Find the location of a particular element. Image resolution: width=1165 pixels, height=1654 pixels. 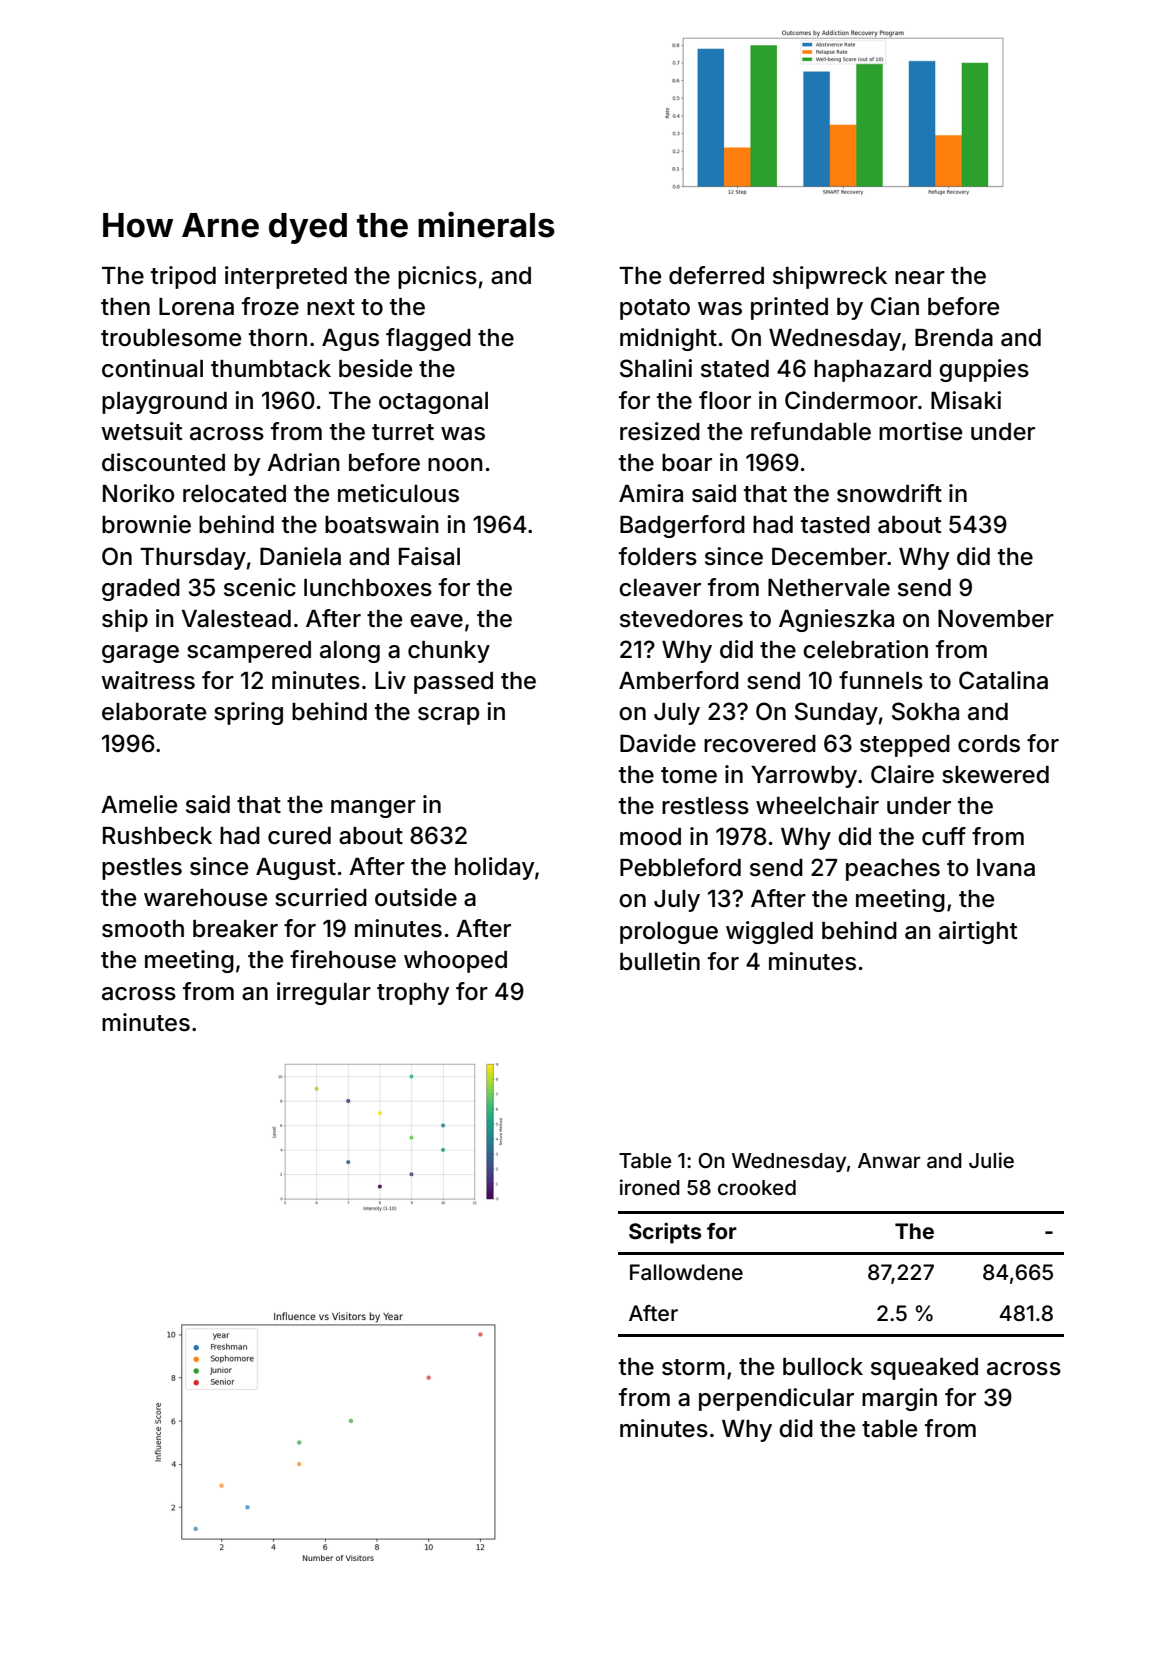

picnics is located at coordinates (437, 277).
